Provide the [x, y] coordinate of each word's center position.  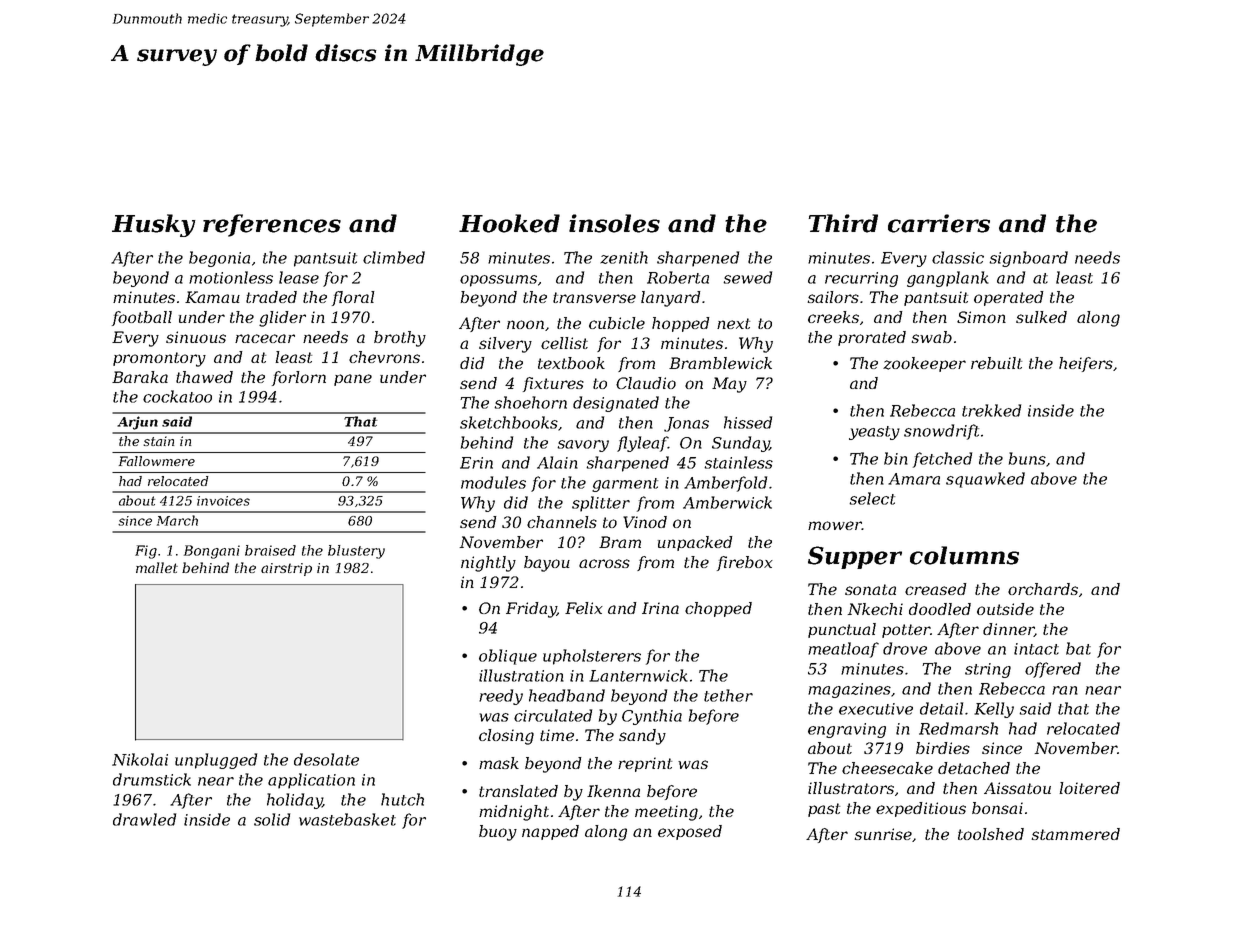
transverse [594, 297]
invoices [223, 501]
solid [272, 819]
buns [1027, 458]
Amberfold [725, 484]
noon [525, 324]
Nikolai [140, 759]
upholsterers [592, 657]
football [142, 318]
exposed [690, 832]
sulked [1041, 317]
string [988, 670]
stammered [1076, 834]
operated [1009, 298]
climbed [394, 257]
